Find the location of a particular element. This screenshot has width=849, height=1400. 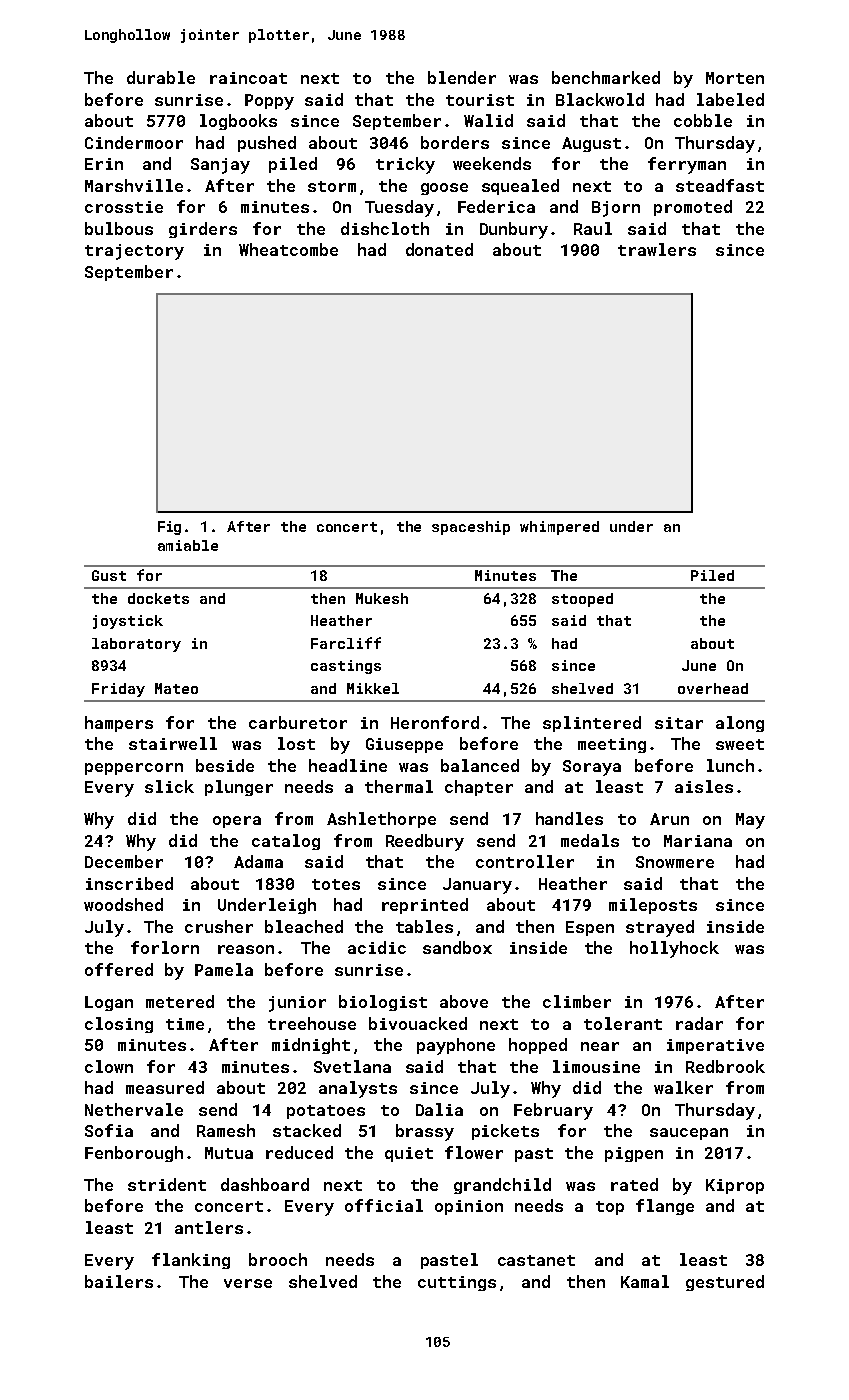

flange is located at coordinates (665, 1207).
